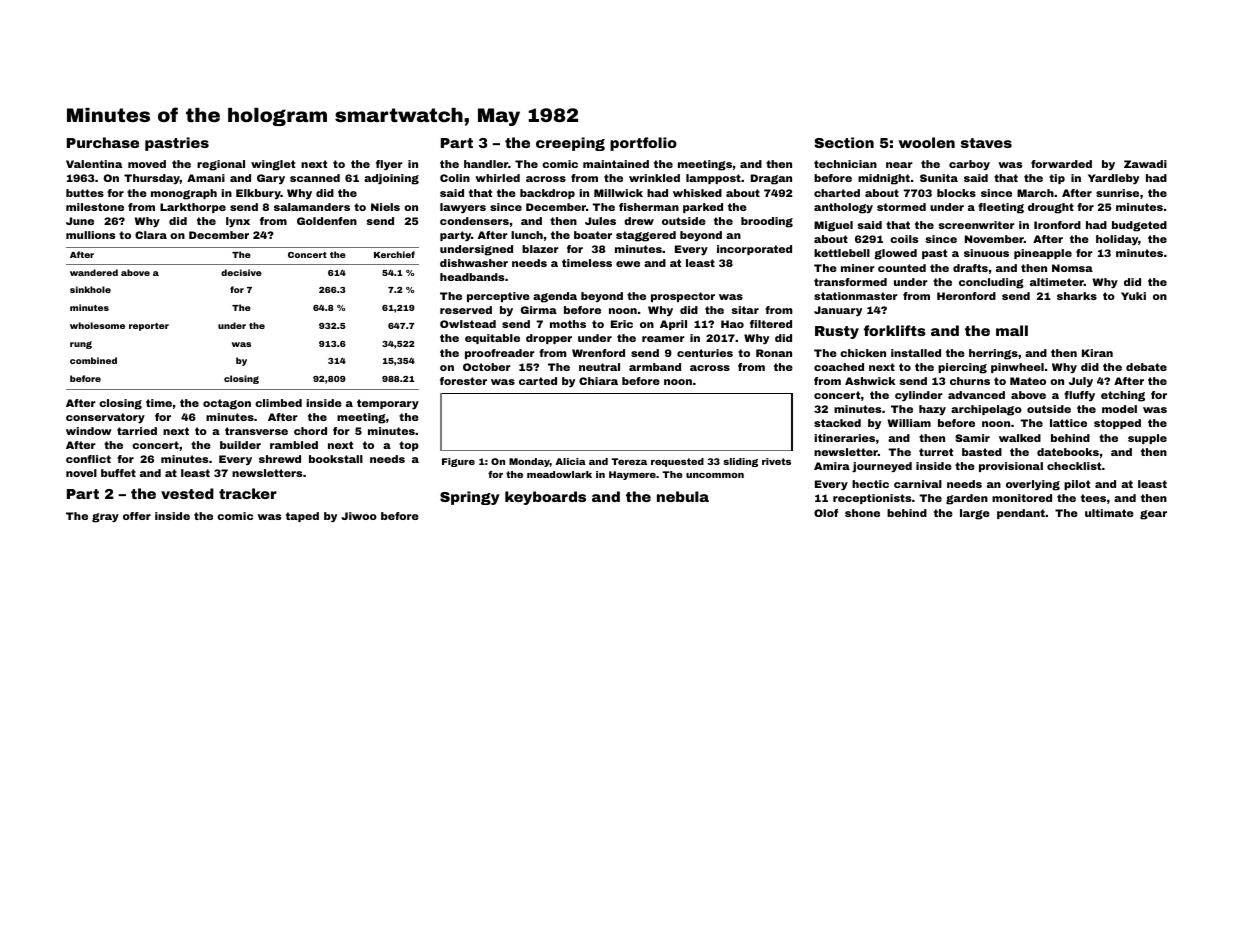  Describe the element at coordinates (278, 403) in the screenshot. I see `climbed` at that location.
